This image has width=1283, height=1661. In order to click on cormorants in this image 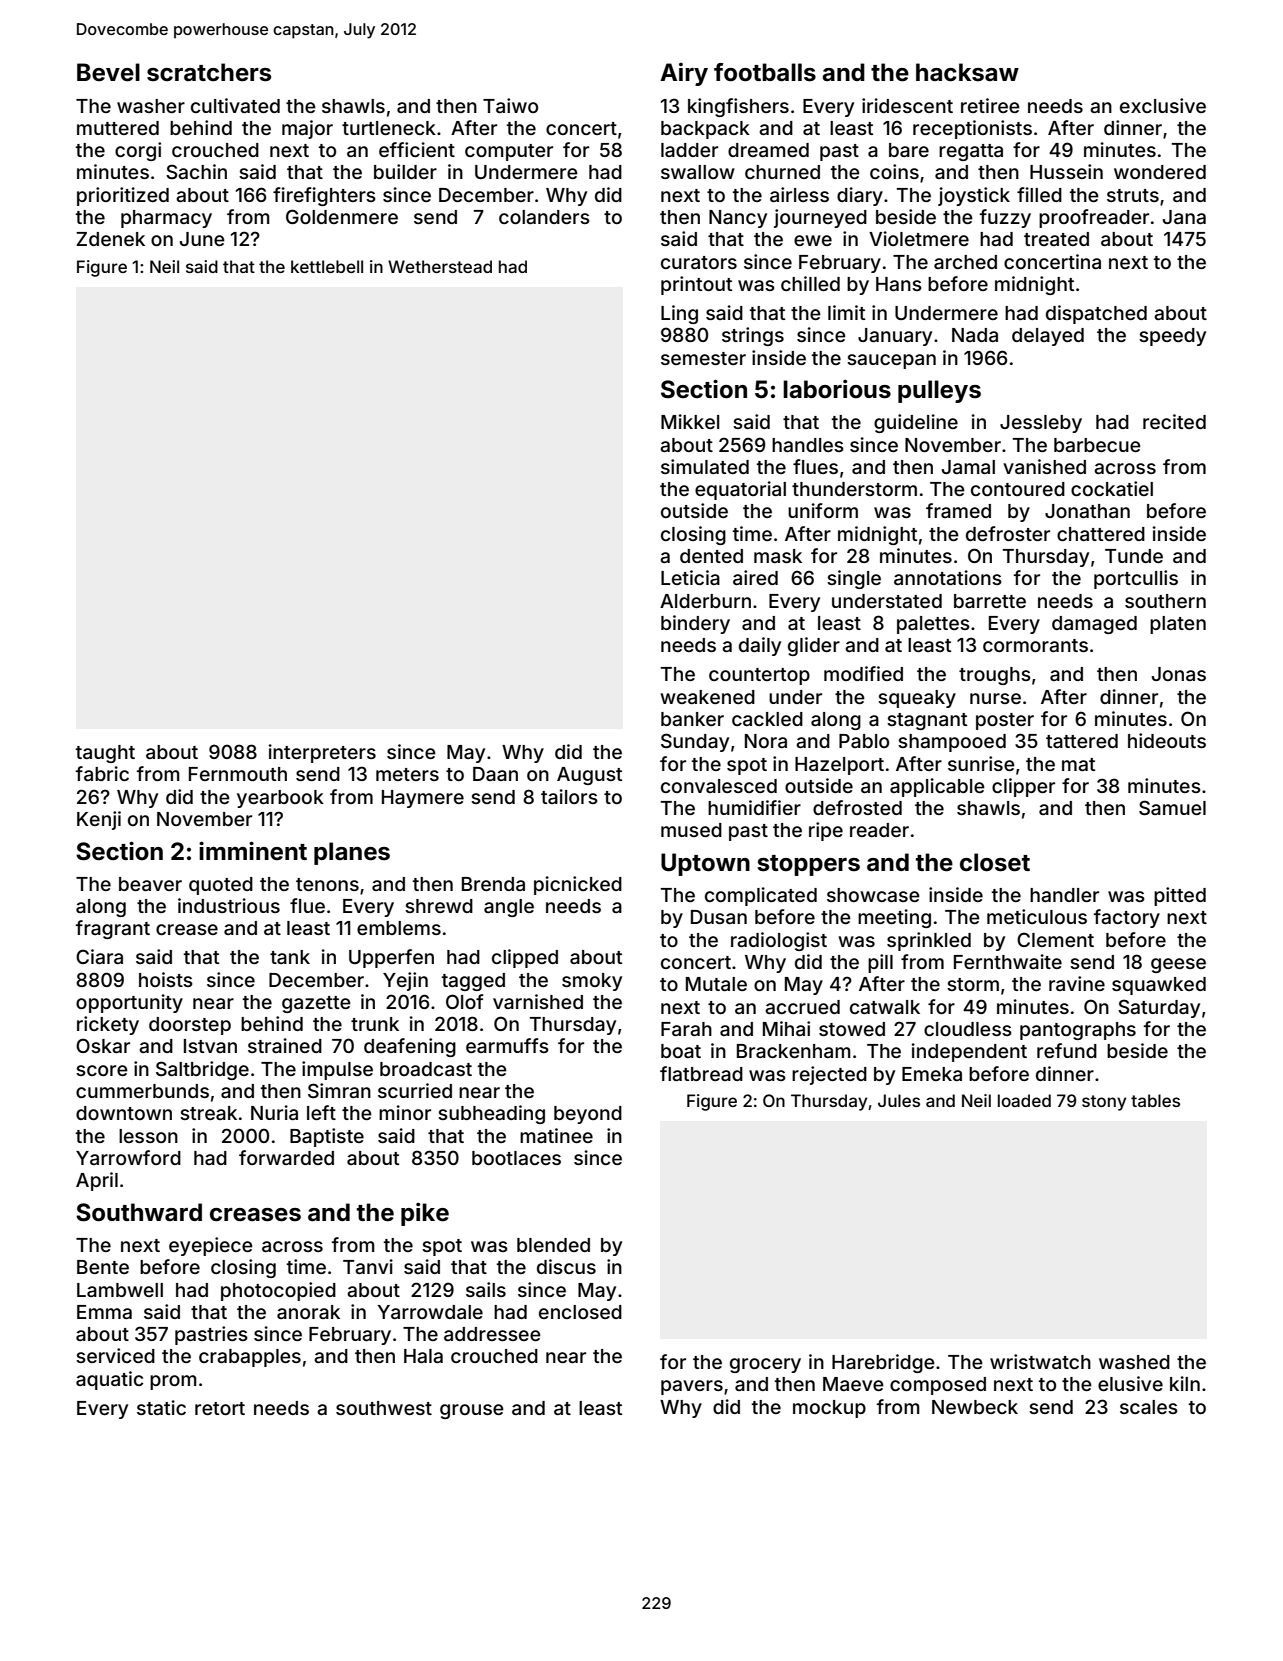, I will do `click(1035, 645)`.
